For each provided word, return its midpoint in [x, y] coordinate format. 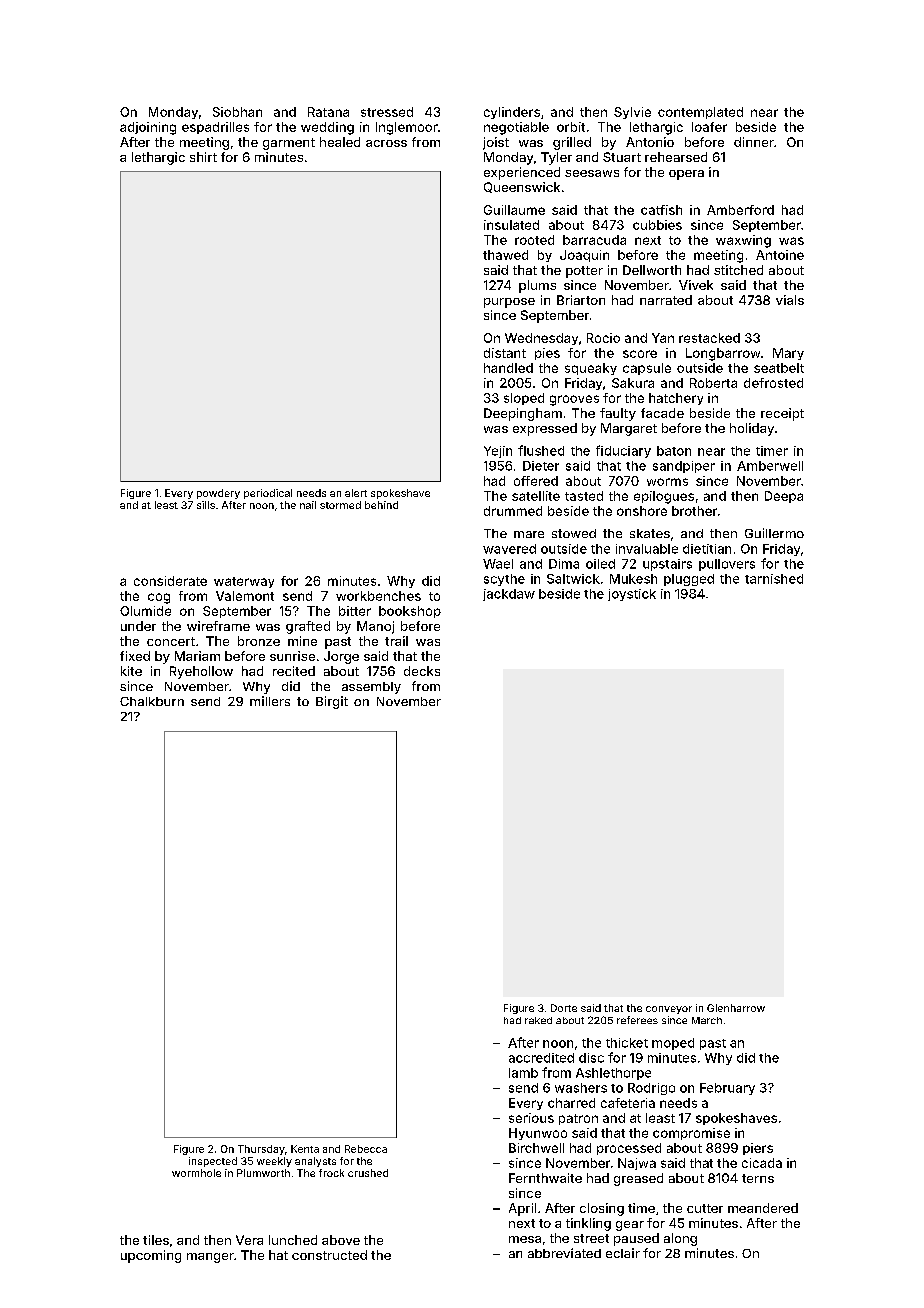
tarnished [774, 579]
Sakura [633, 383]
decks [422, 671]
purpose [509, 303]
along [680, 1239]
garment [289, 144]
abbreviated [564, 1253]
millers [270, 701]
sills [206, 505]
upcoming [151, 1256]
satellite [536, 496]
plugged [689, 580]
